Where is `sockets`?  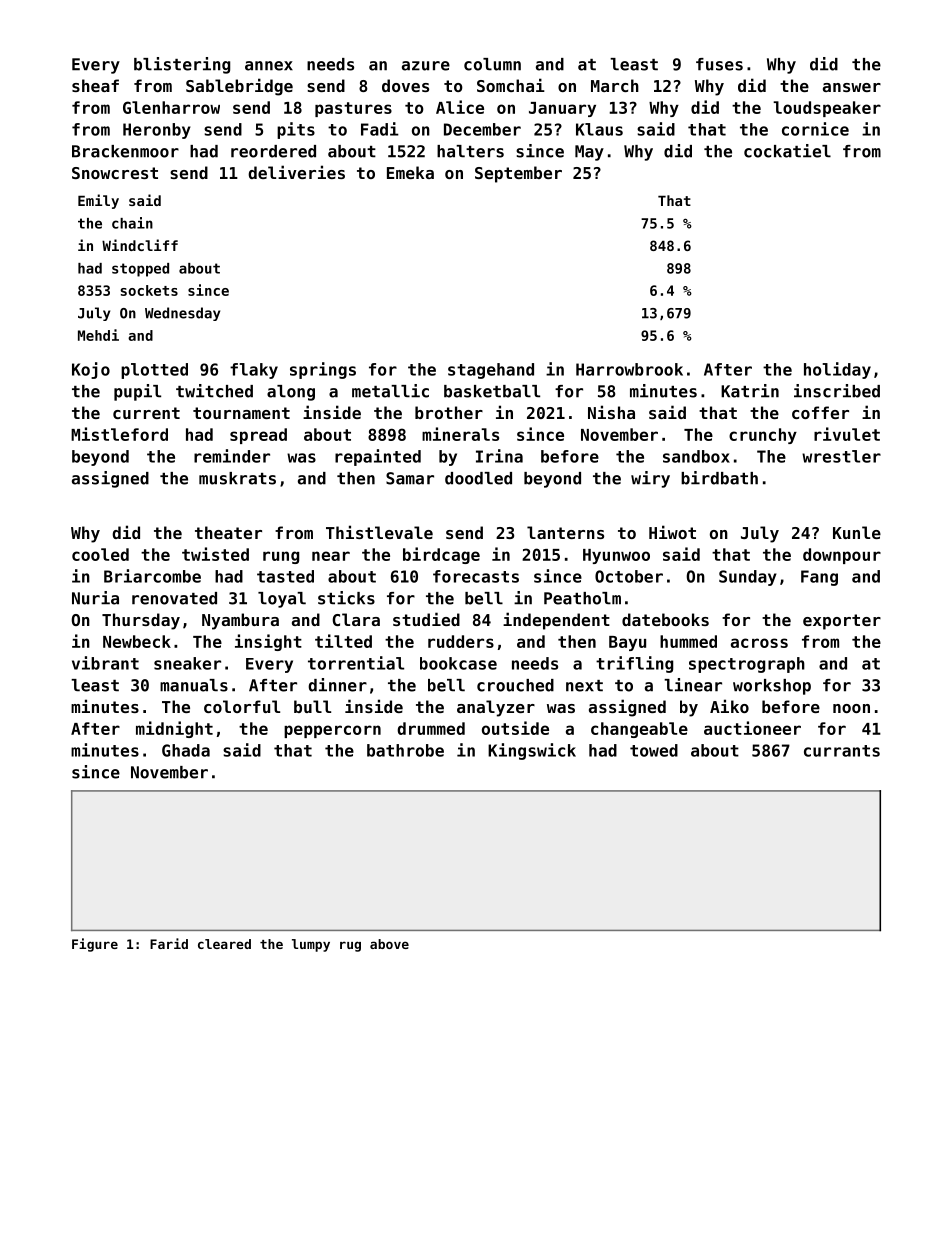 sockets is located at coordinates (149, 290).
